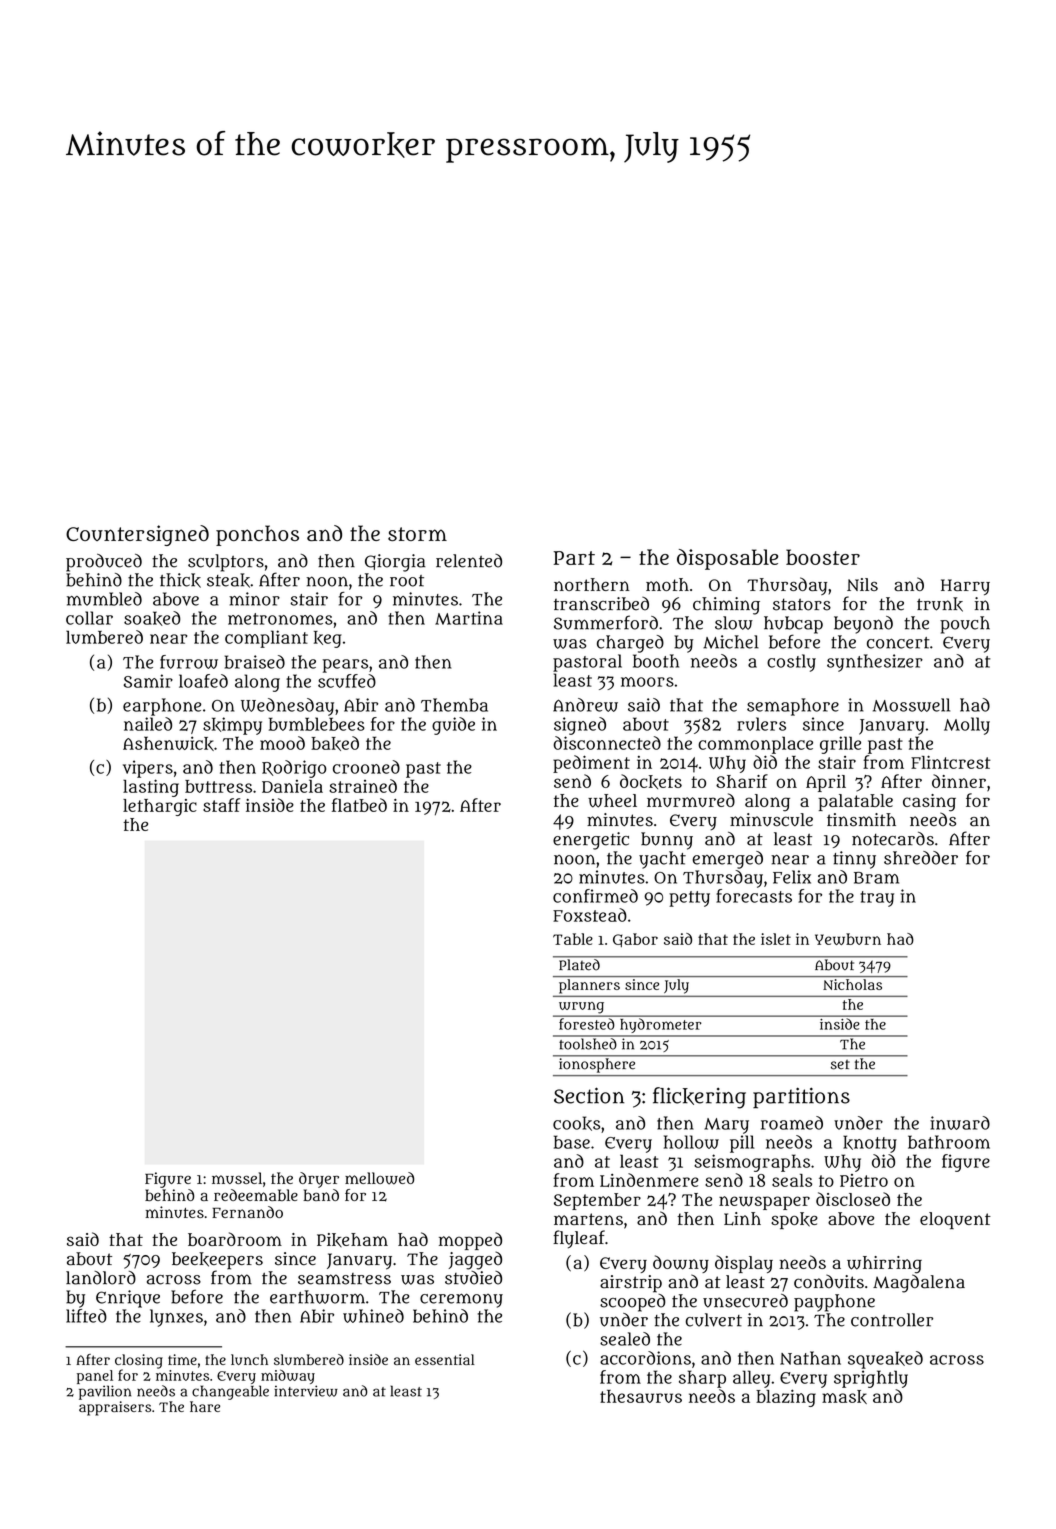  Describe the element at coordinates (823, 557) in the image. I see `booster` at that location.
